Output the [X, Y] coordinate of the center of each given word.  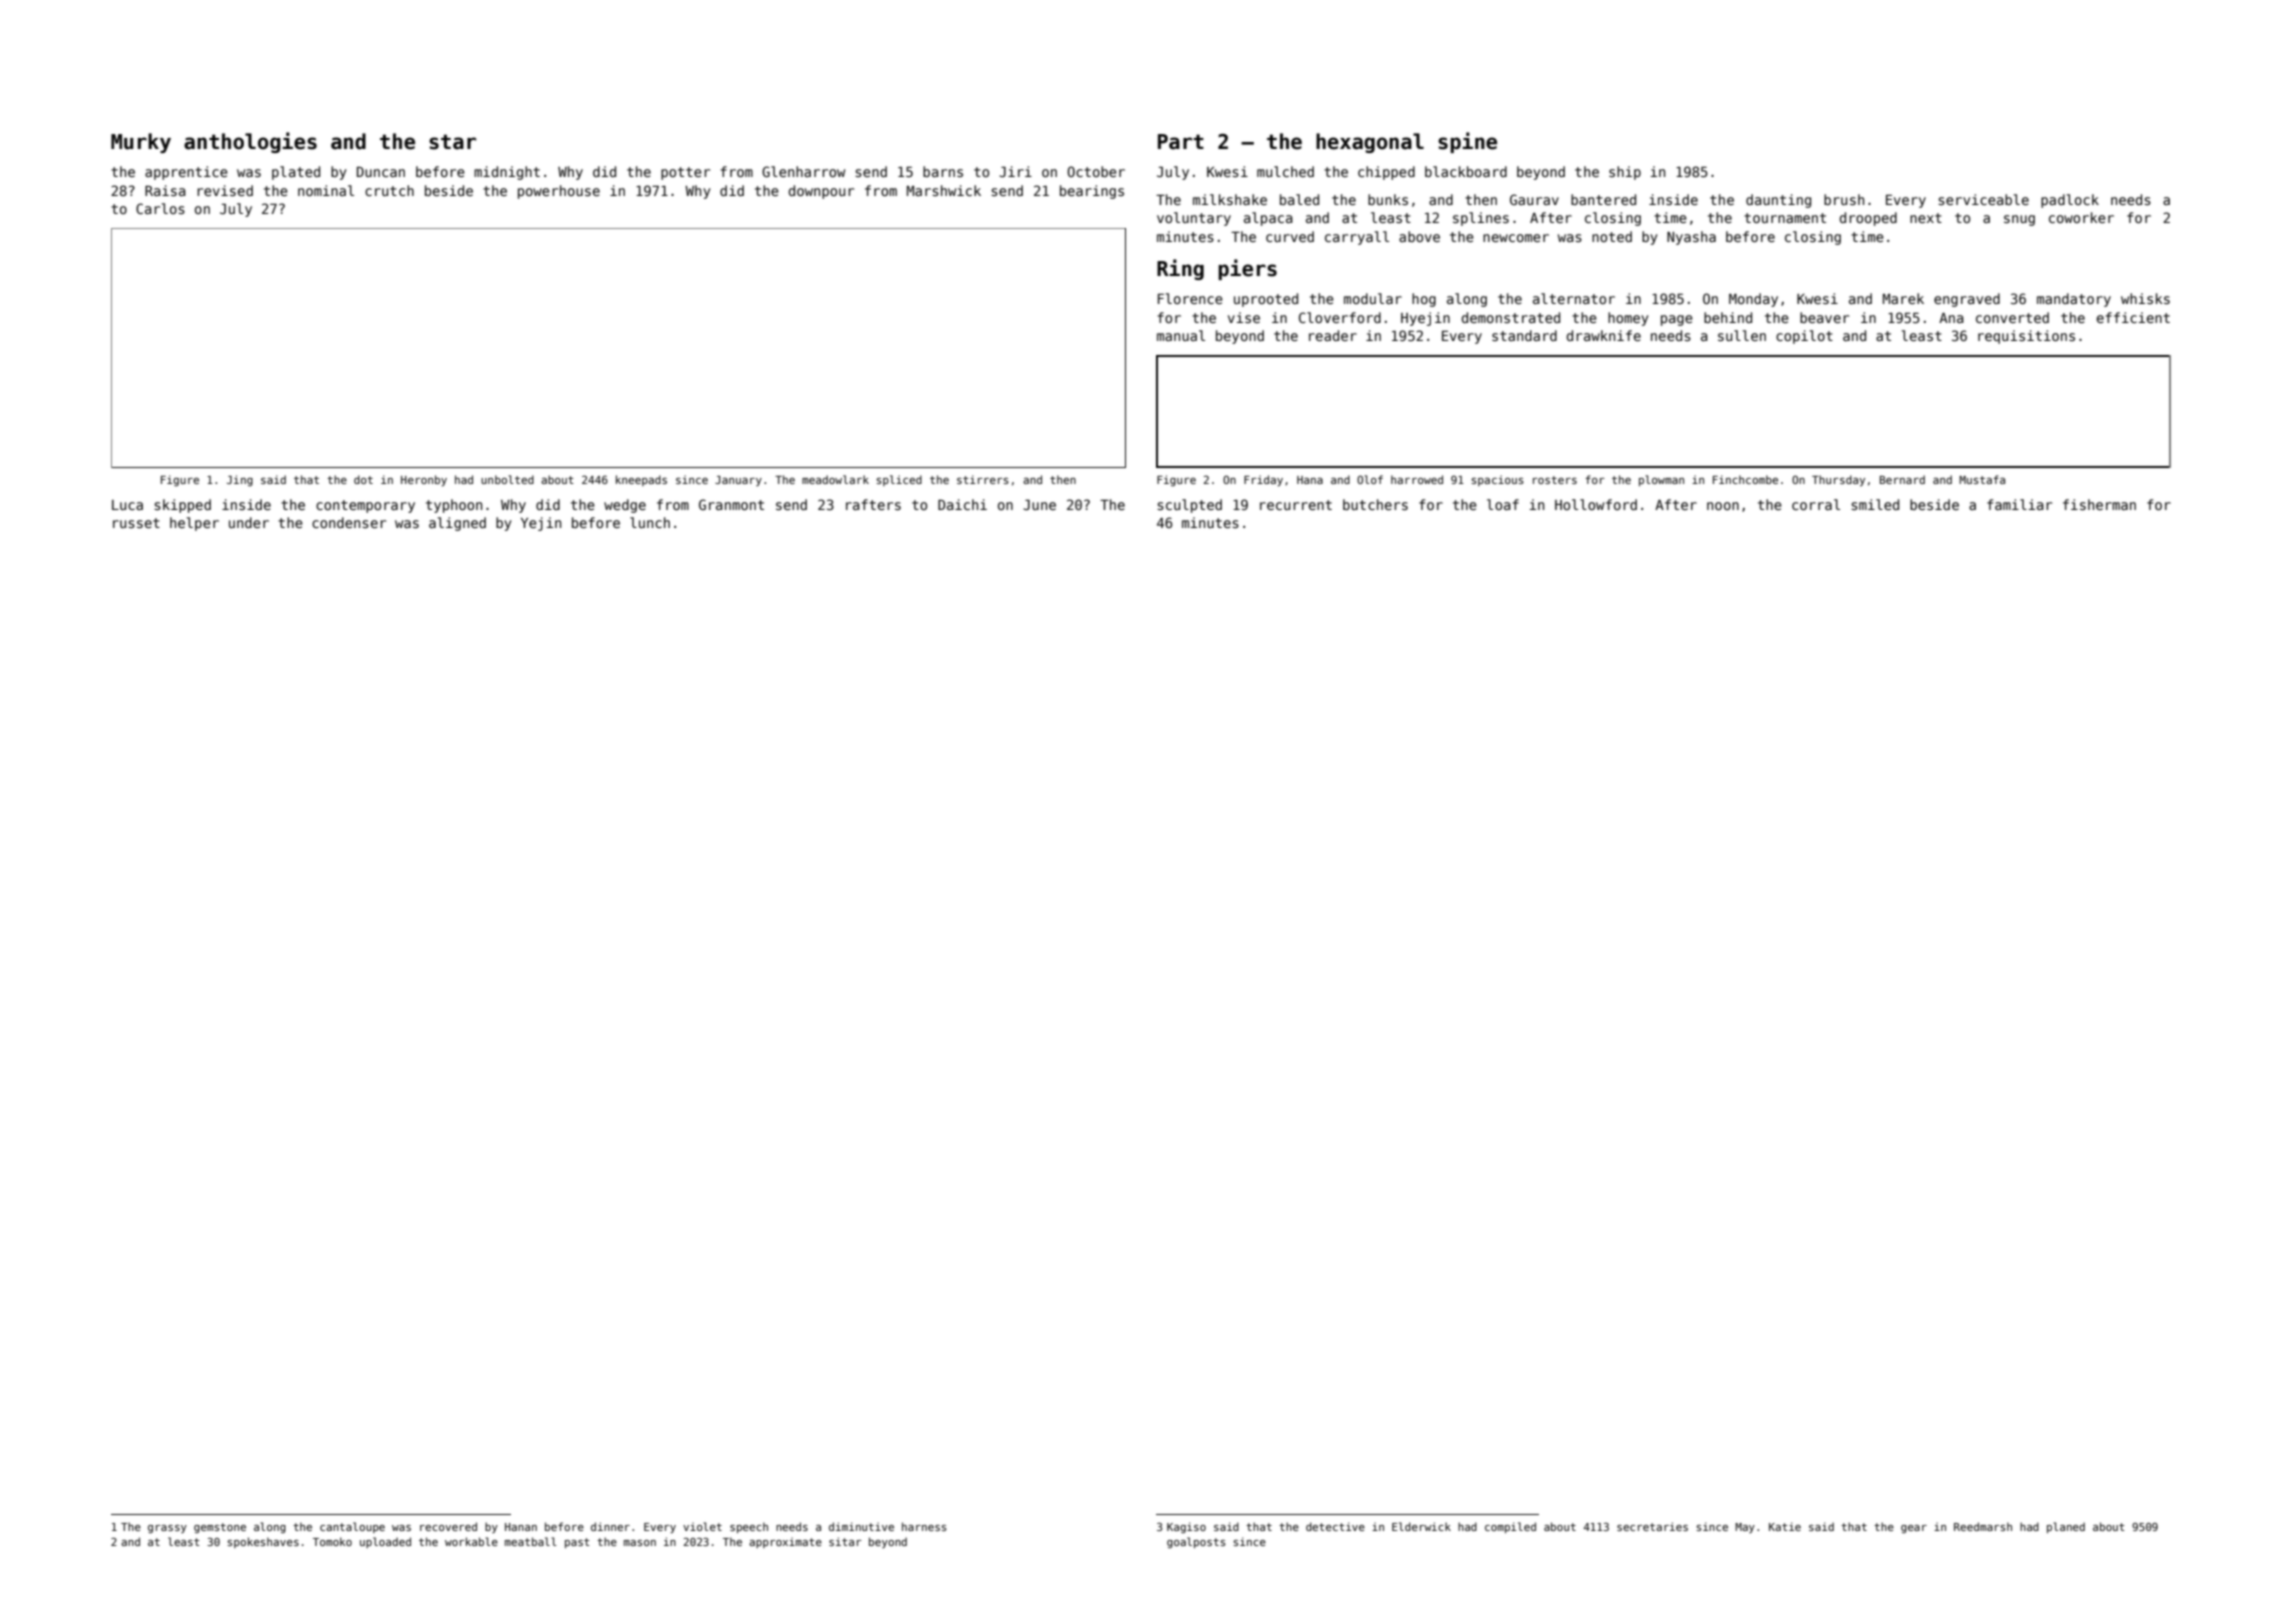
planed [2066, 1527]
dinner [610, 1526]
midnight [507, 173]
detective [1335, 1526]
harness [924, 1526]
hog [1424, 300]
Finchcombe [1745, 479]
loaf [1503, 504]
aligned [457, 524]
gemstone [220, 1528]
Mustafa [1982, 479]
